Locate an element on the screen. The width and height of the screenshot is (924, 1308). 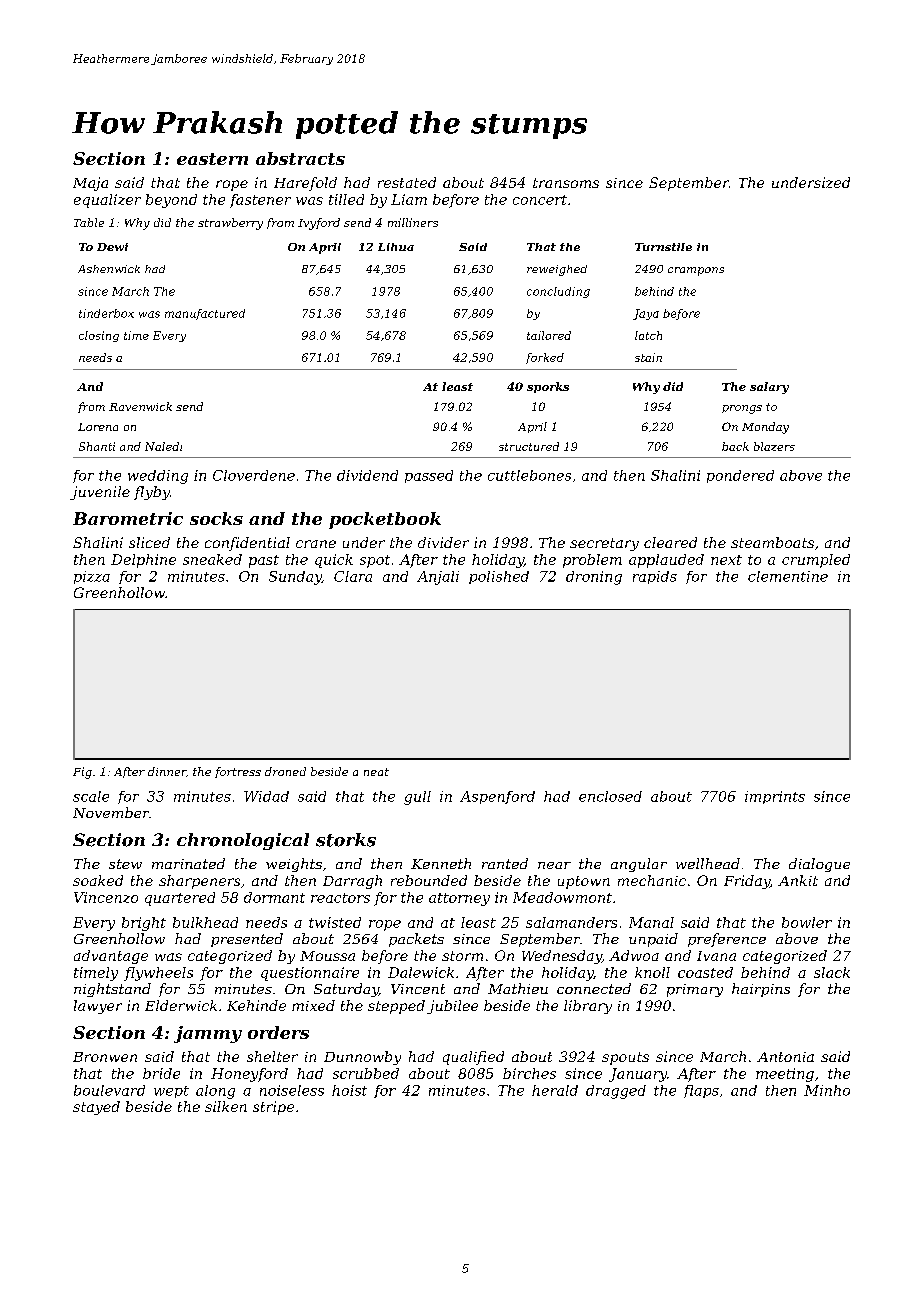
rapids is located at coordinates (655, 577).
